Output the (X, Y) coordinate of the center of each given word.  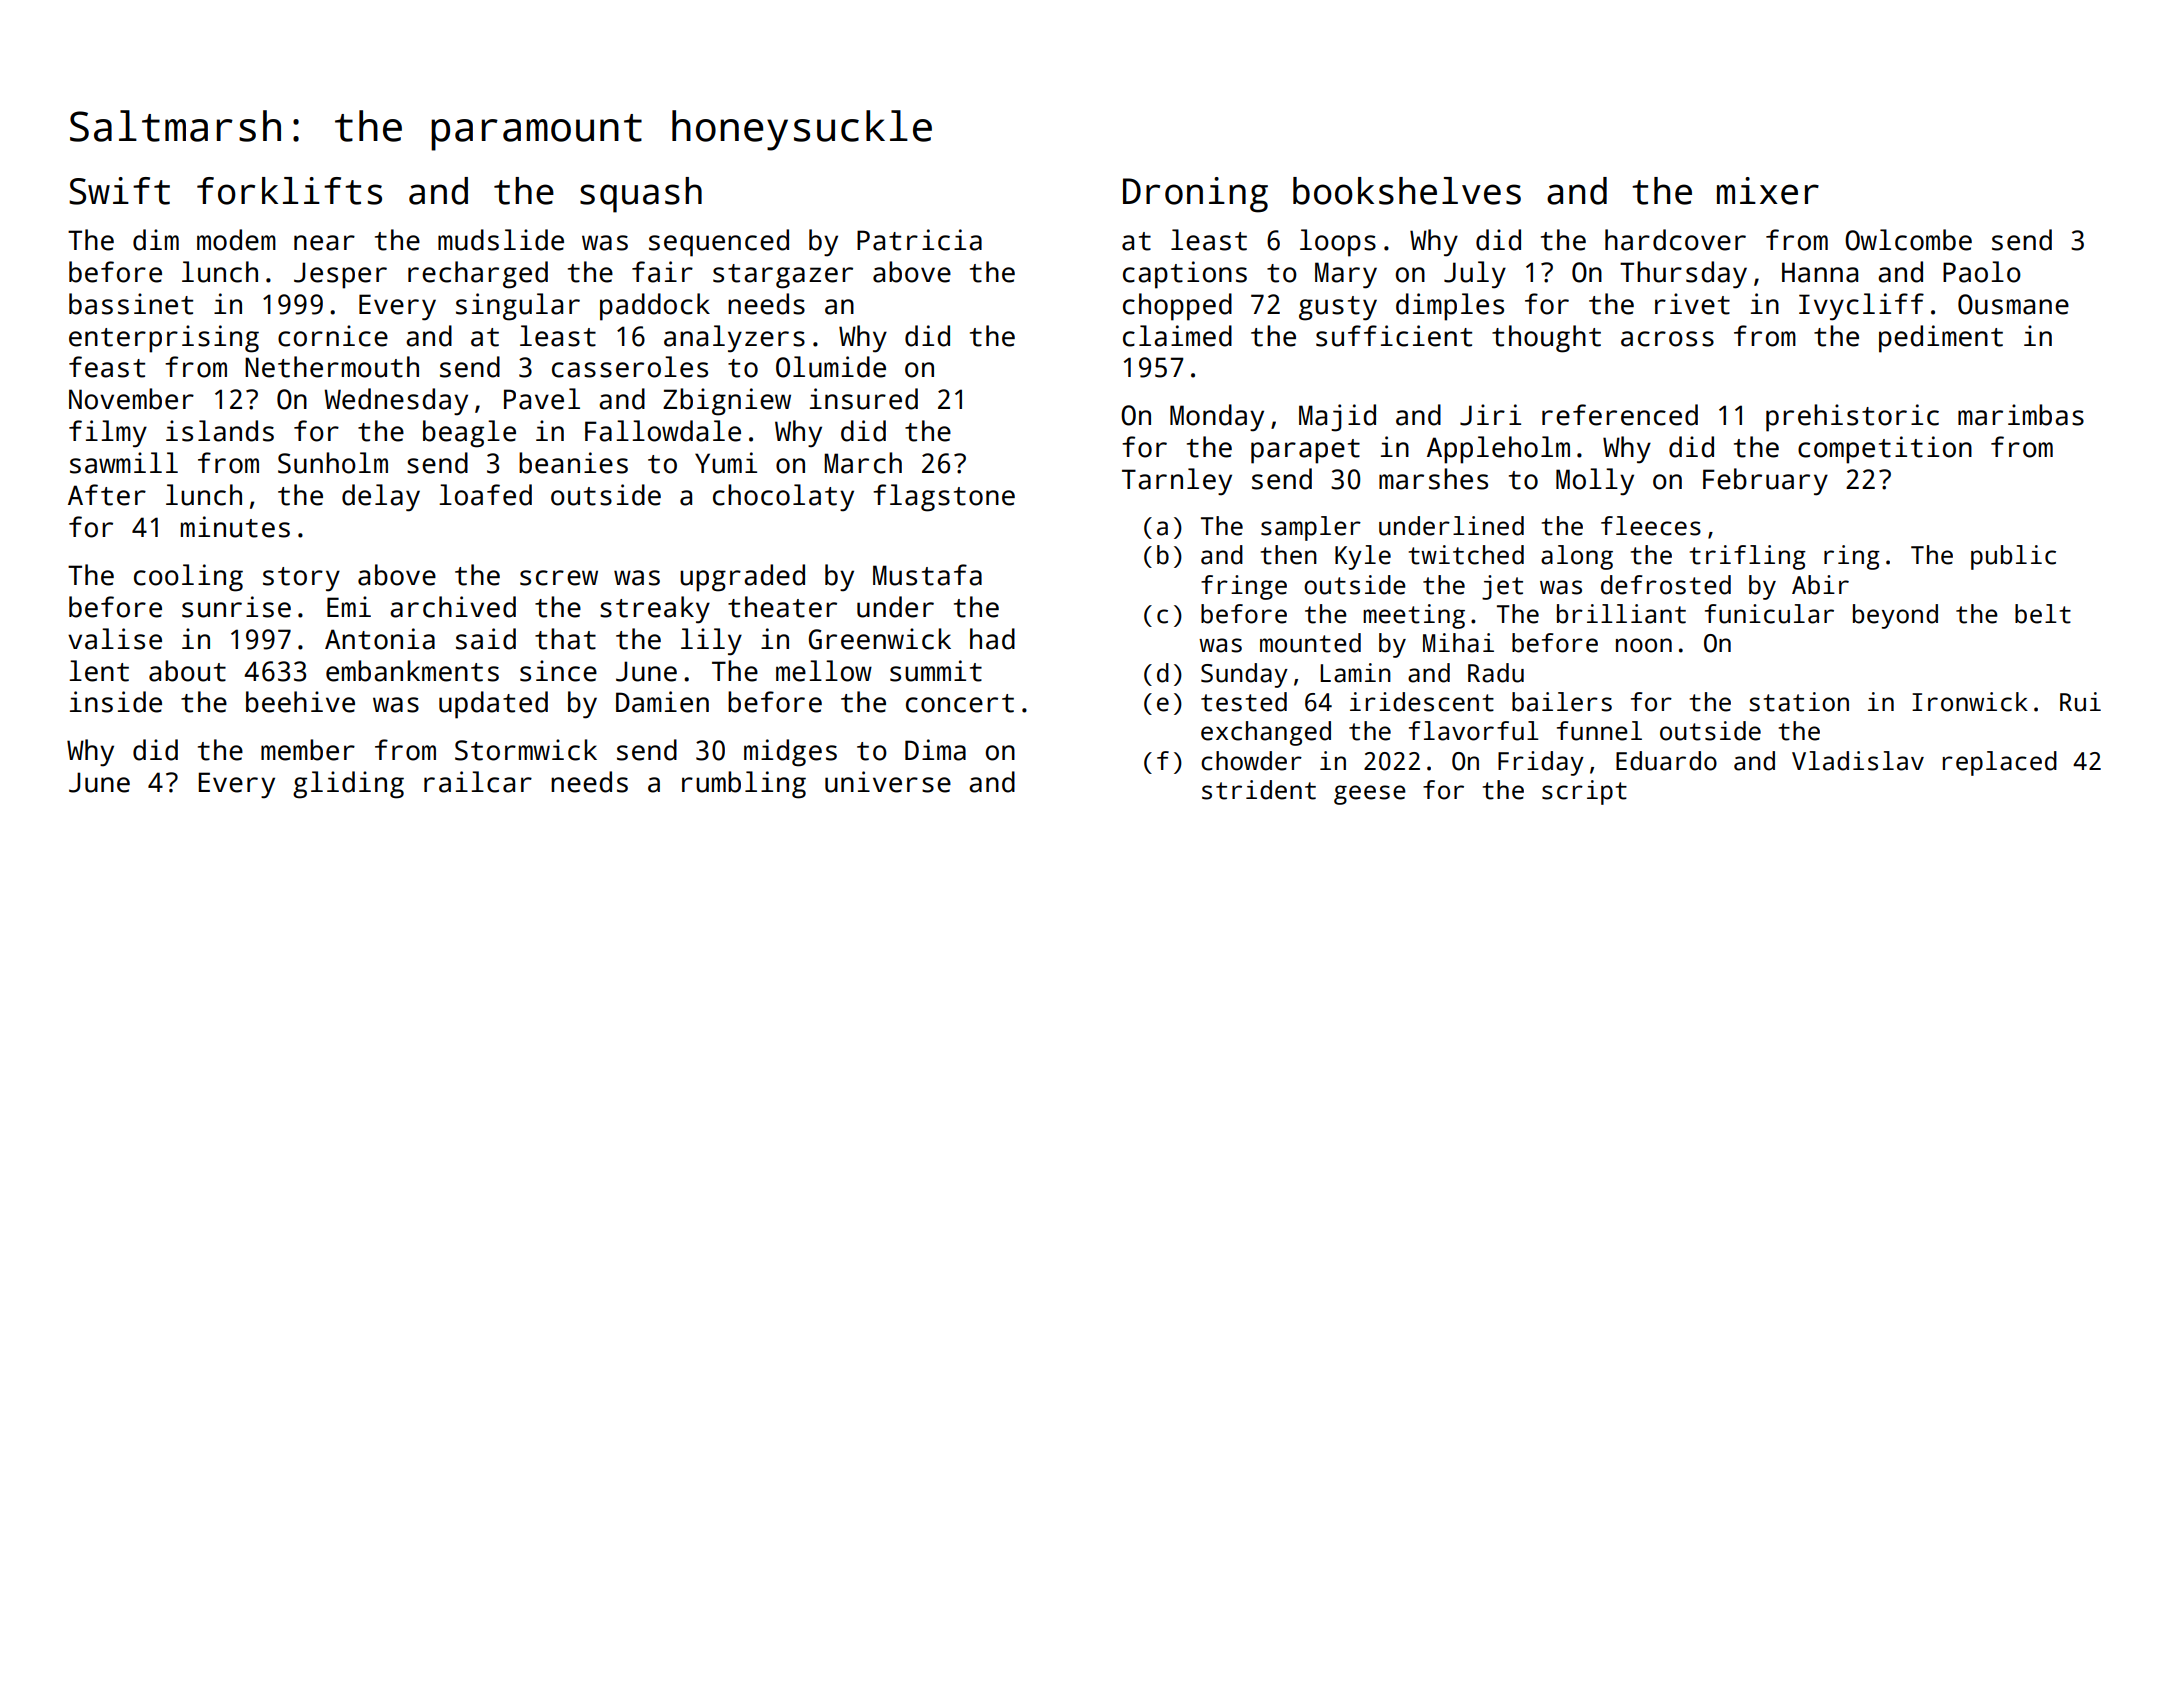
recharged (478, 275)
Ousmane (2013, 304)
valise (115, 639)
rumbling (744, 785)
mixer (1768, 191)
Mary (1346, 275)
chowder (1251, 761)
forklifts (289, 191)
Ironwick (1970, 702)
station (1799, 702)
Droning (1195, 195)
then (1289, 555)
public (2013, 557)
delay (381, 498)
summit (936, 671)
